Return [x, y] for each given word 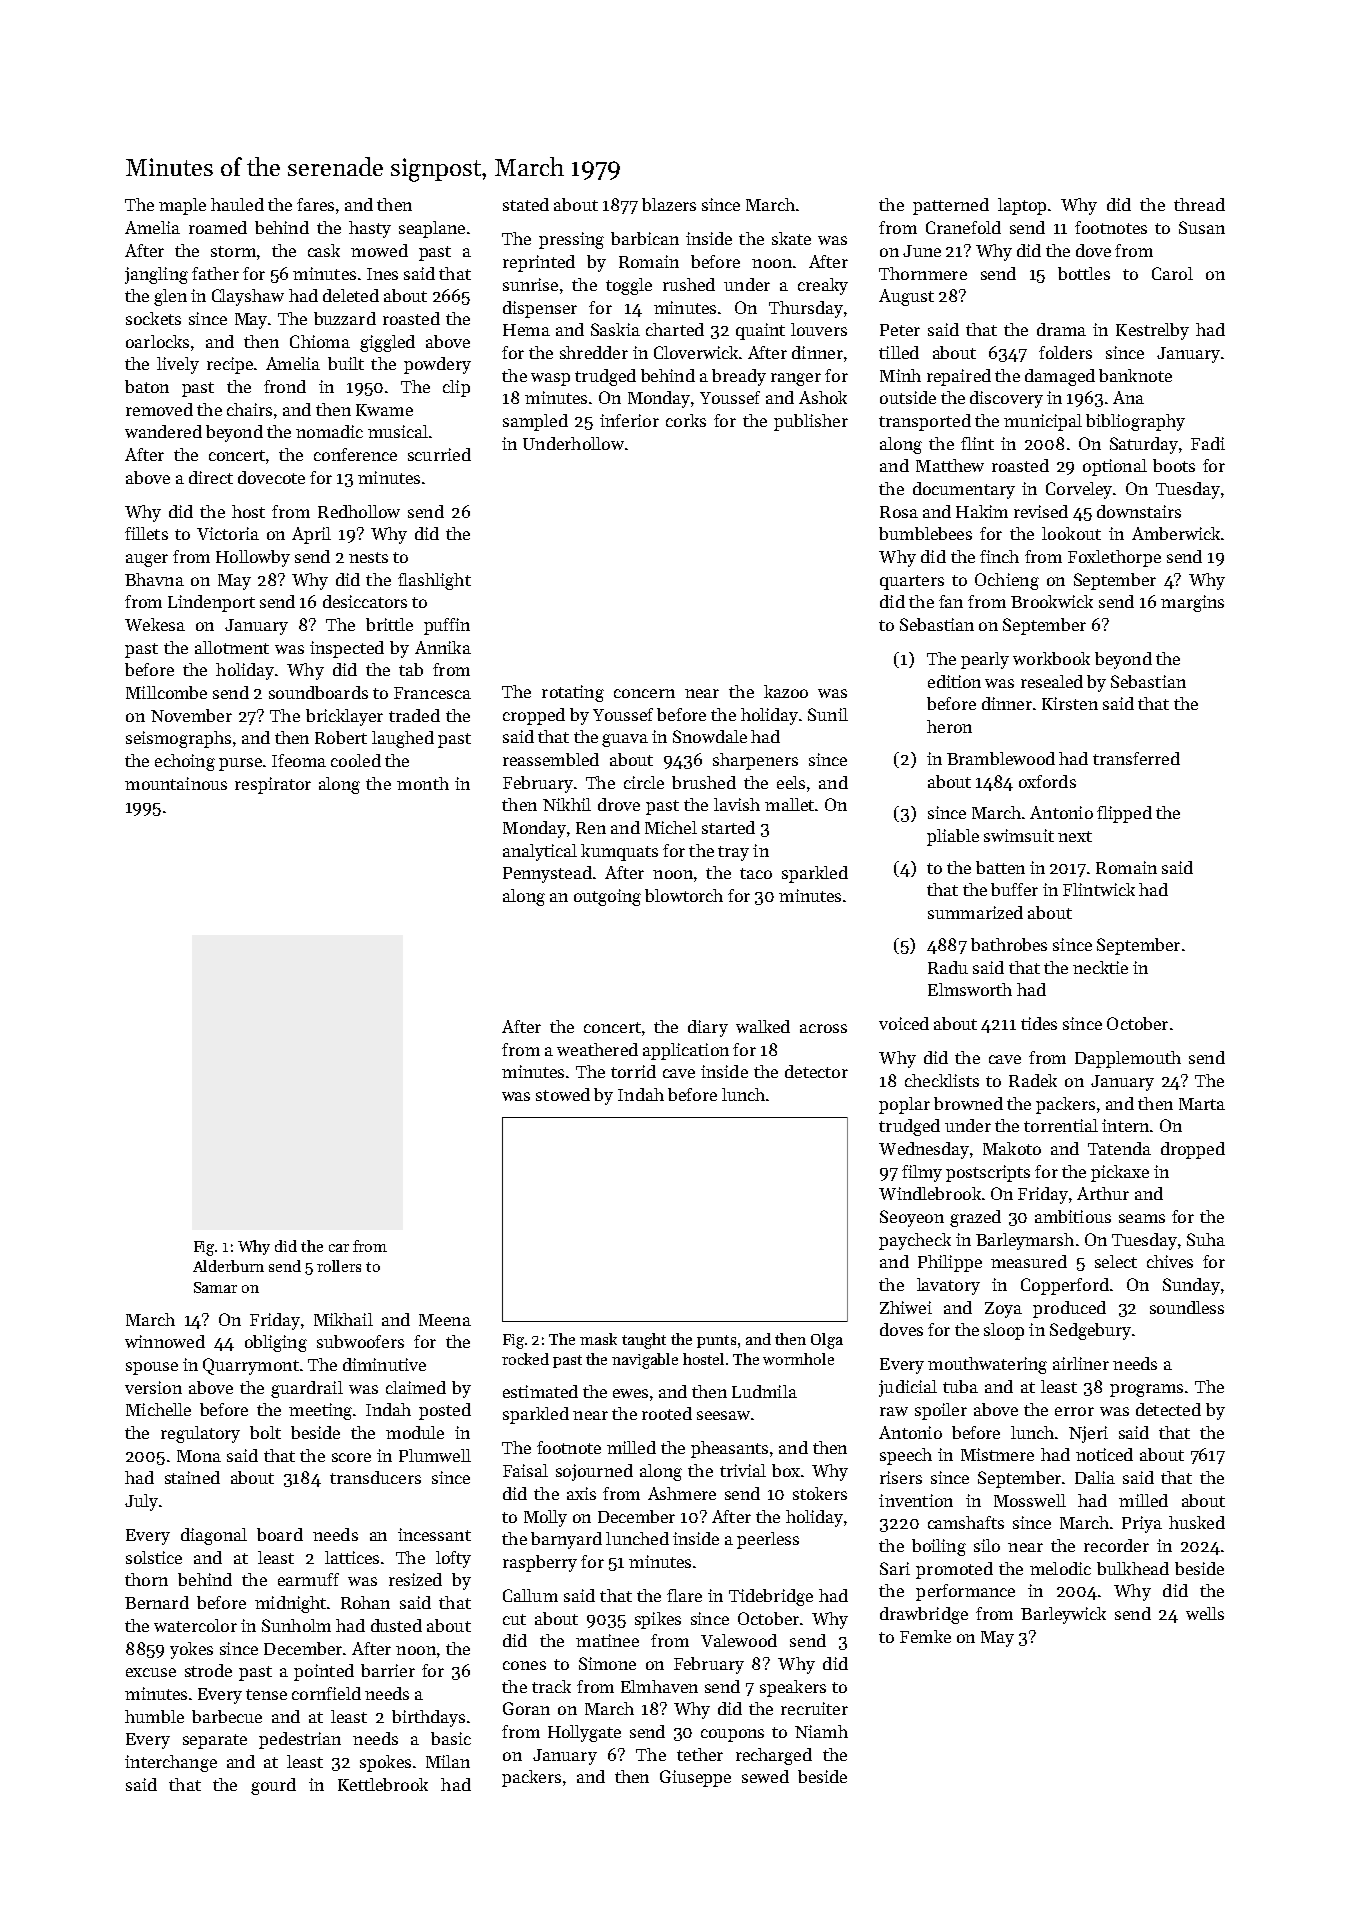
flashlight [434, 581]
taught [644, 1341]
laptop [1022, 206]
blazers [669, 204]
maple [182, 206]
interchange [171, 1763]
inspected [347, 649]
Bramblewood [1001, 758]
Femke [925, 1636]
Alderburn [228, 1266]
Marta [1202, 1104]
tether [700, 1754]
